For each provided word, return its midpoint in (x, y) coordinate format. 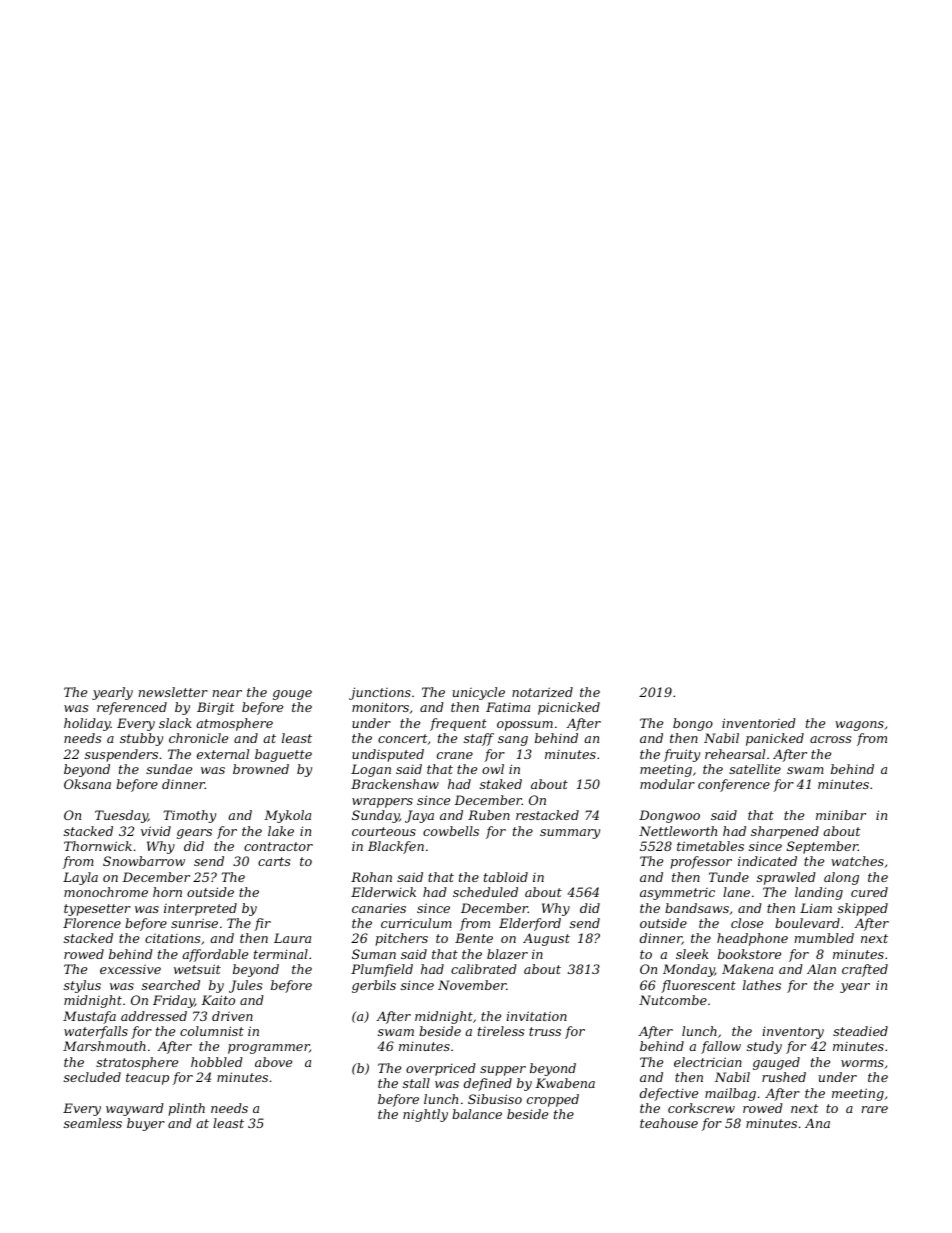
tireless (501, 1031)
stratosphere (137, 1063)
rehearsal (735, 754)
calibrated (484, 969)
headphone (752, 939)
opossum (525, 726)
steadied (860, 1031)
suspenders (121, 755)
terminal (281, 954)
